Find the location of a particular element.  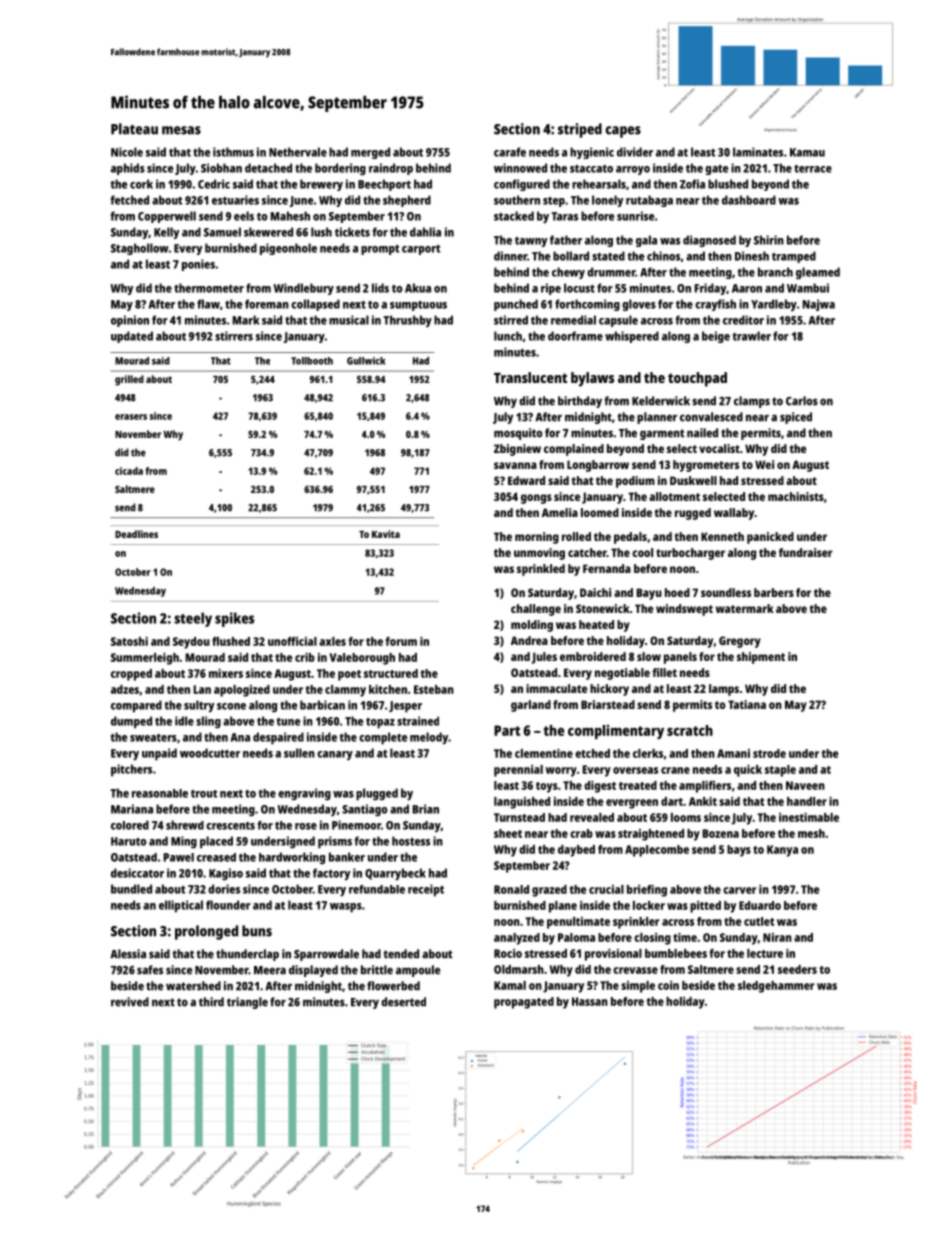

spiced is located at coordinates (796, 418).
